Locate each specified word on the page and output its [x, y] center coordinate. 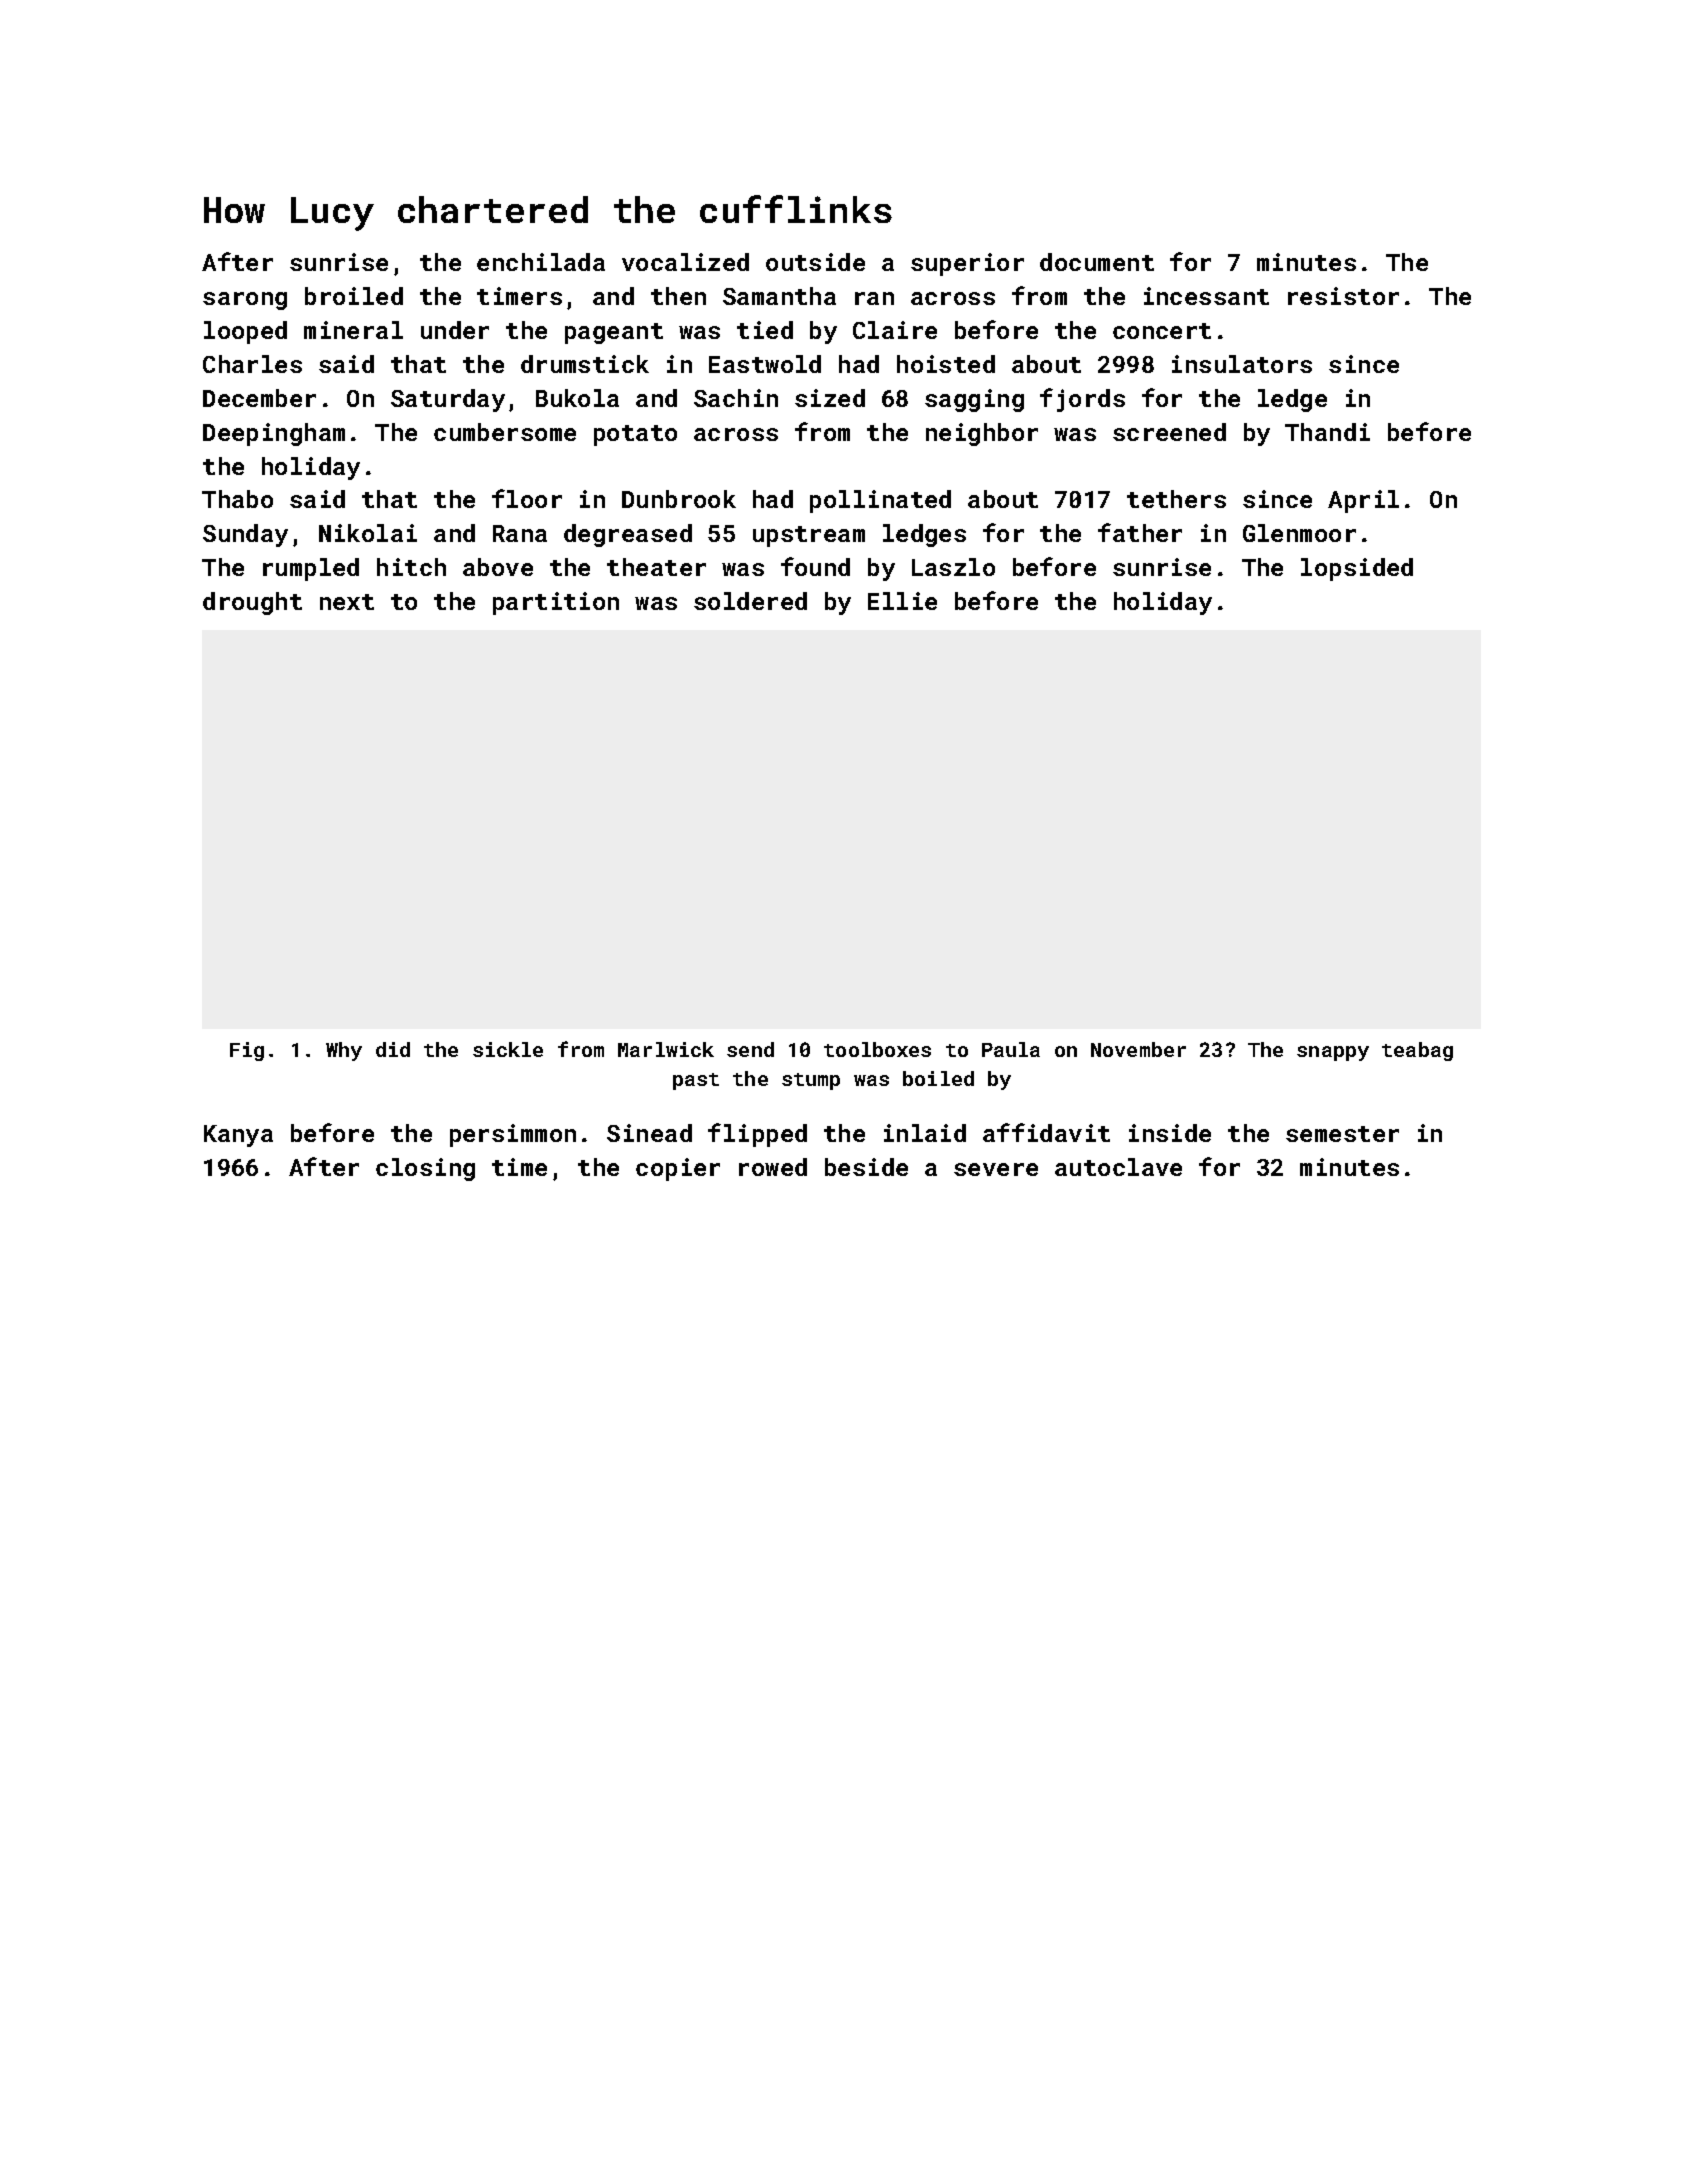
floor [527, 498]
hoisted [946, 364]
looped [245, 332]
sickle [508, 1049]
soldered [750, 601]
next [347, 602]
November [1138, 1049]
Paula [1011, 1049]
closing [425, 1169]
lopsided [1357, 569]
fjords [1082, 400]
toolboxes [877, 1049]
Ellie [902, 601]
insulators [1242, 364]
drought [252, 603]
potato [635, 435]
